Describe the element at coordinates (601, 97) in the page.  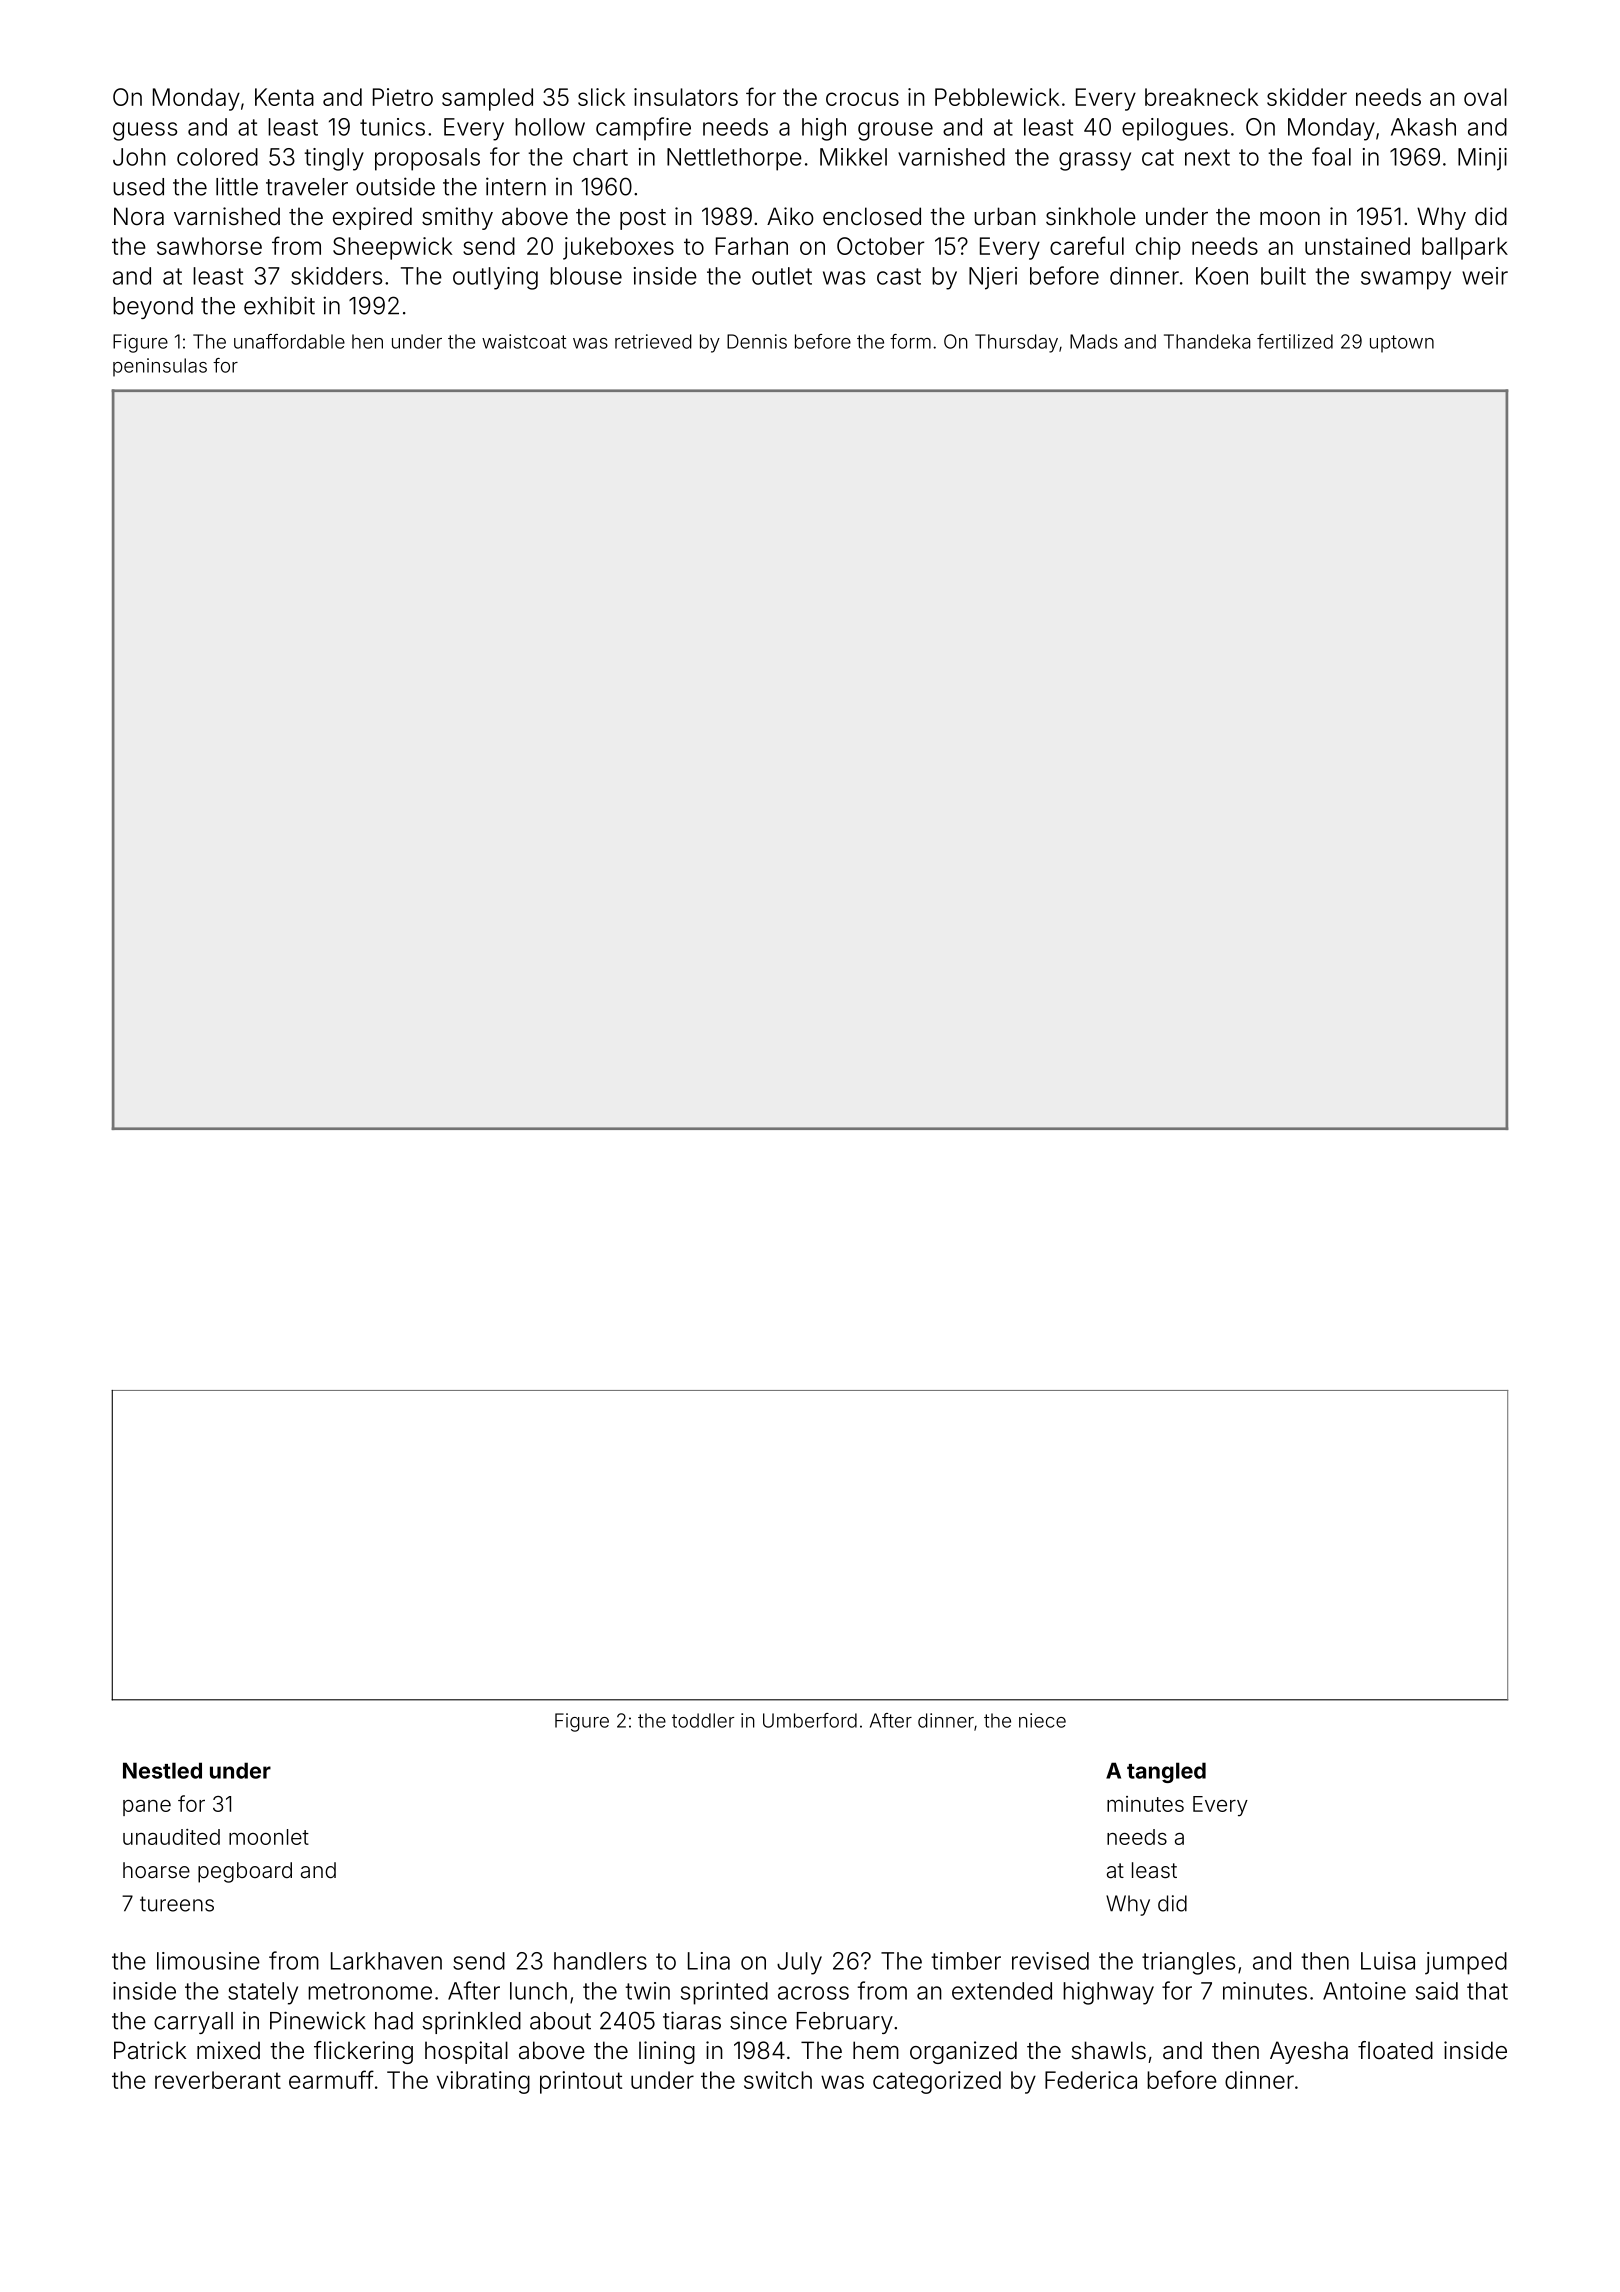
I see `slick` at that location.
